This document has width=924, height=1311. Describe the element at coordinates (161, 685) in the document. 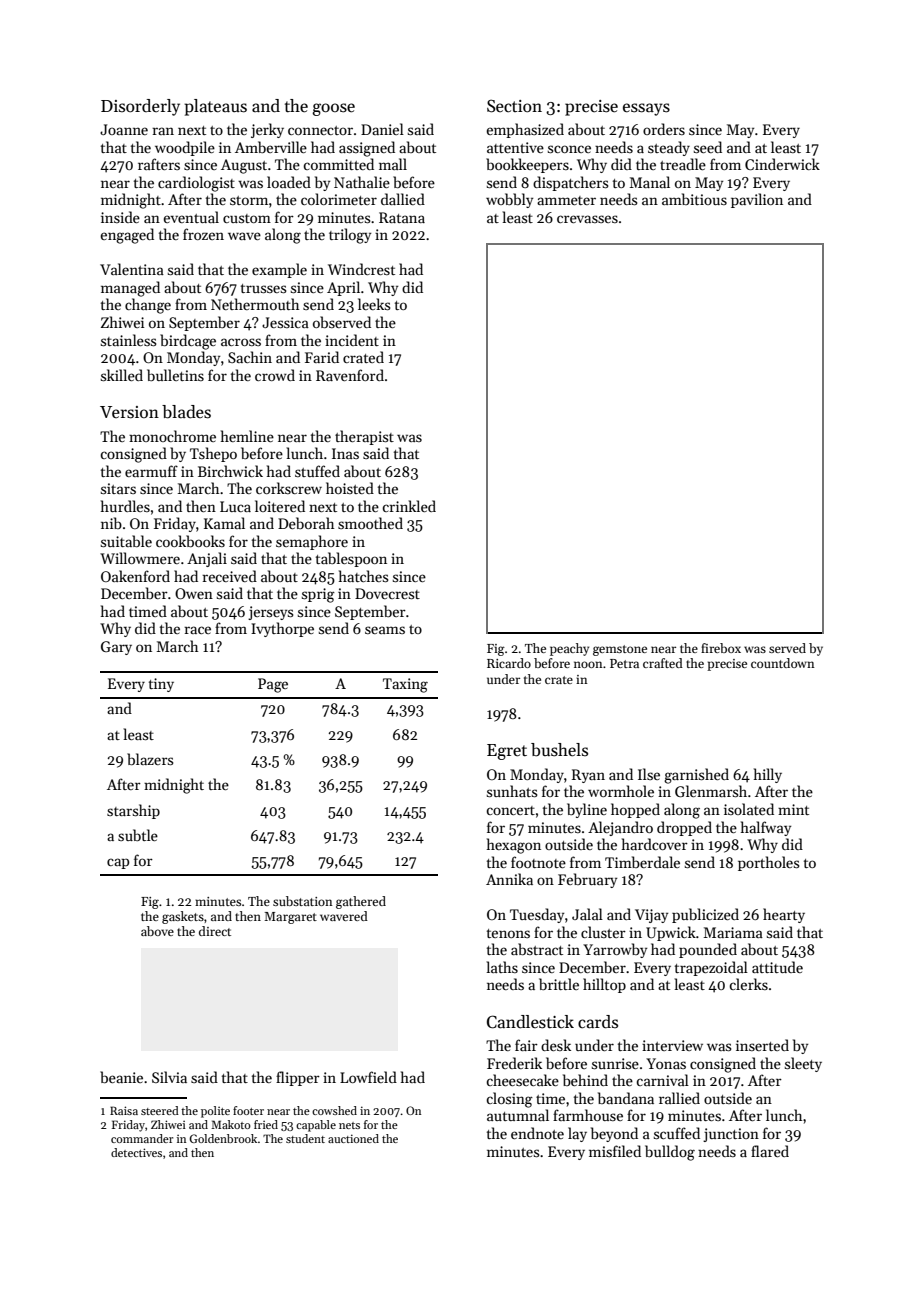

I see `tiny` at that location.
